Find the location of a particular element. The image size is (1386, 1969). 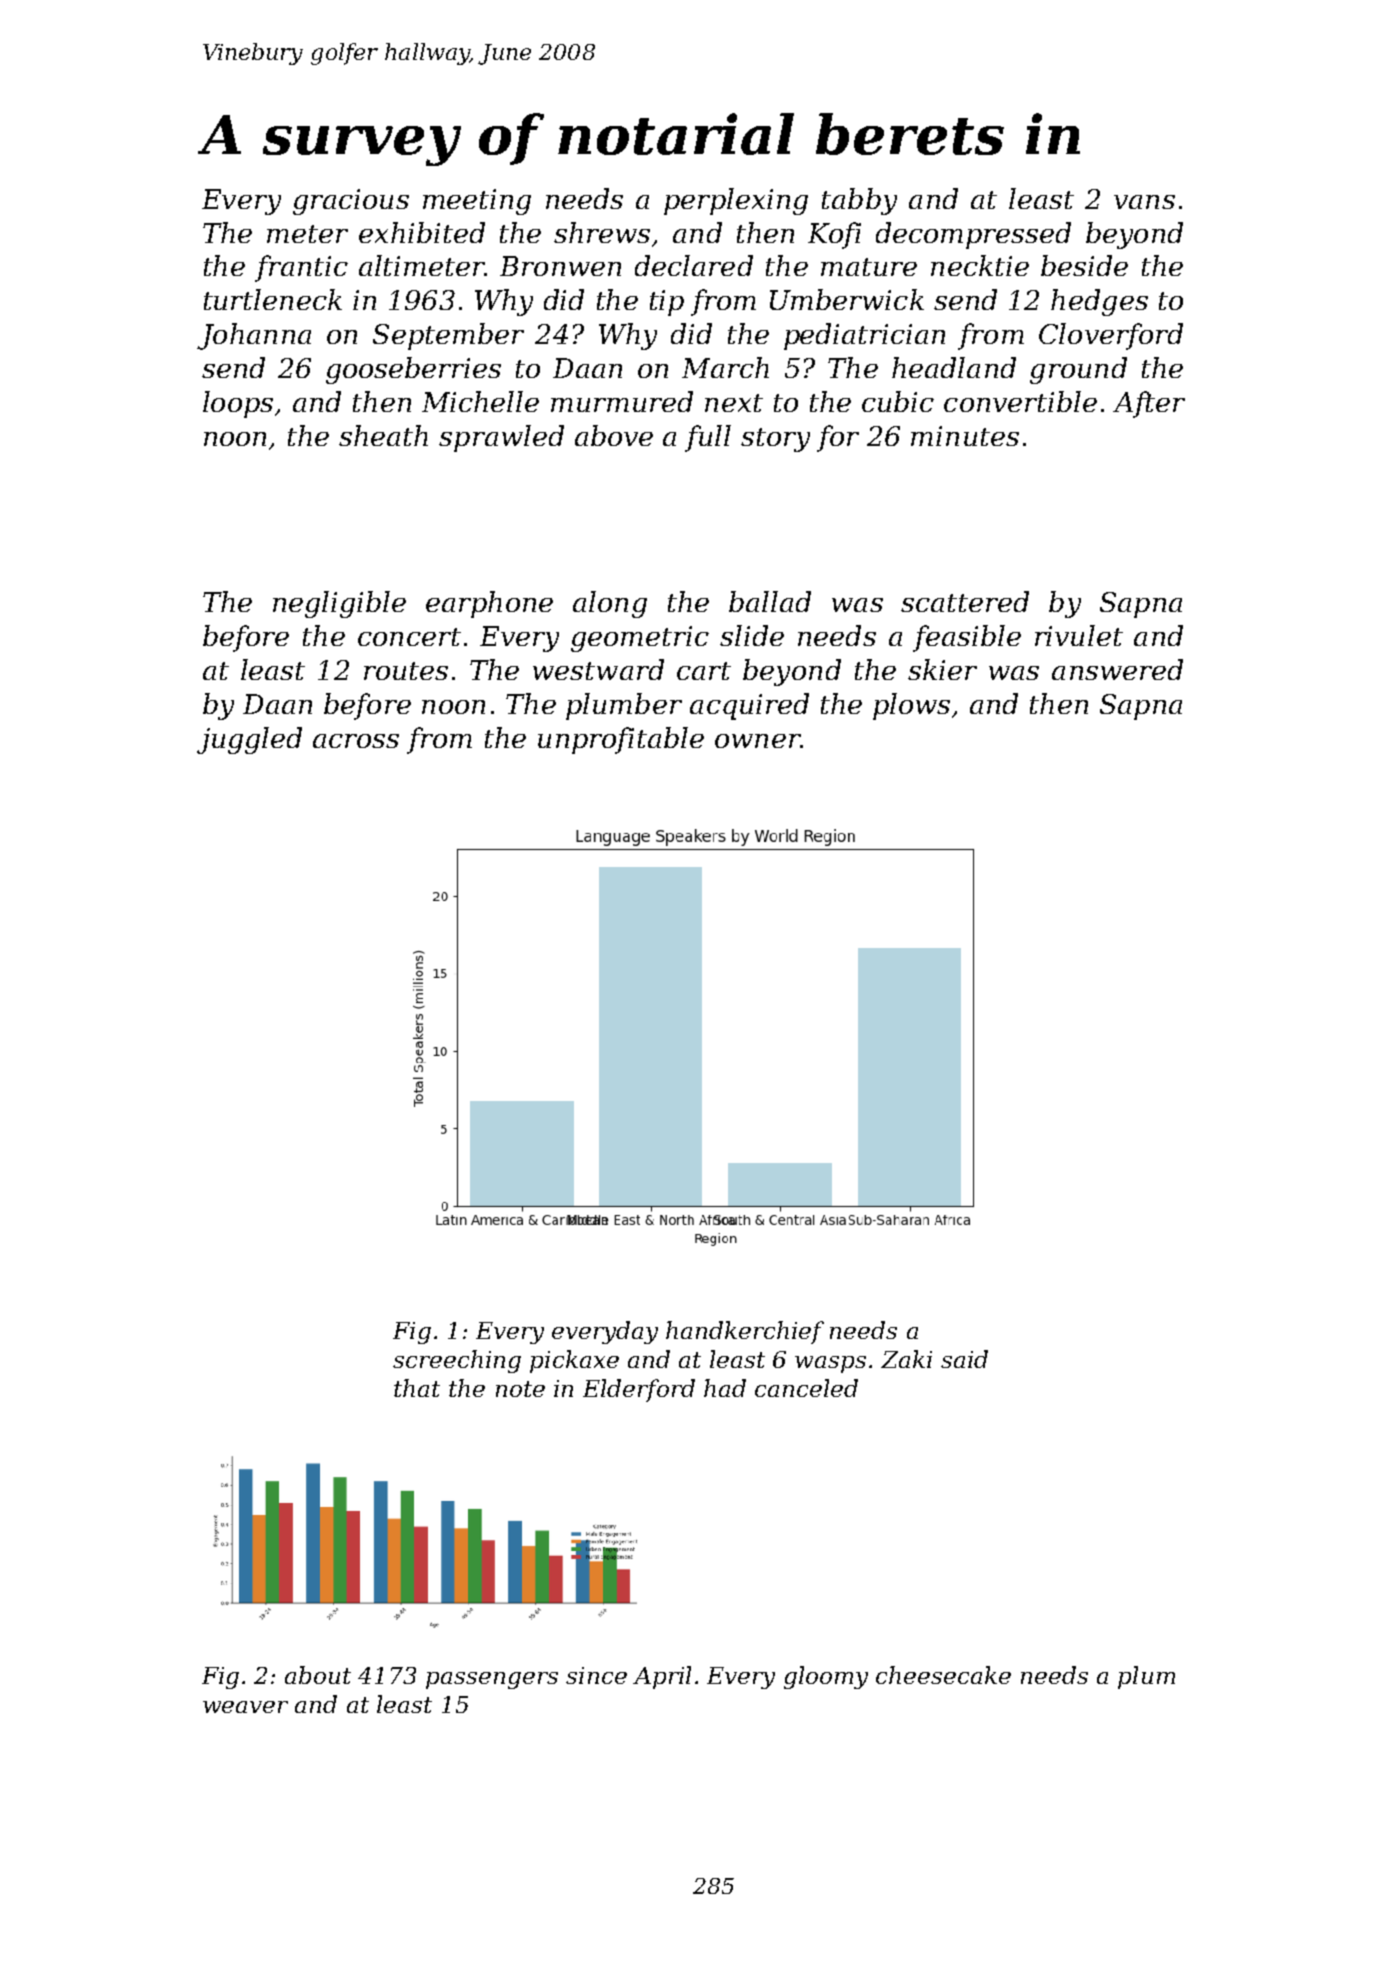

juggled is located at coordinates (249, 740).
